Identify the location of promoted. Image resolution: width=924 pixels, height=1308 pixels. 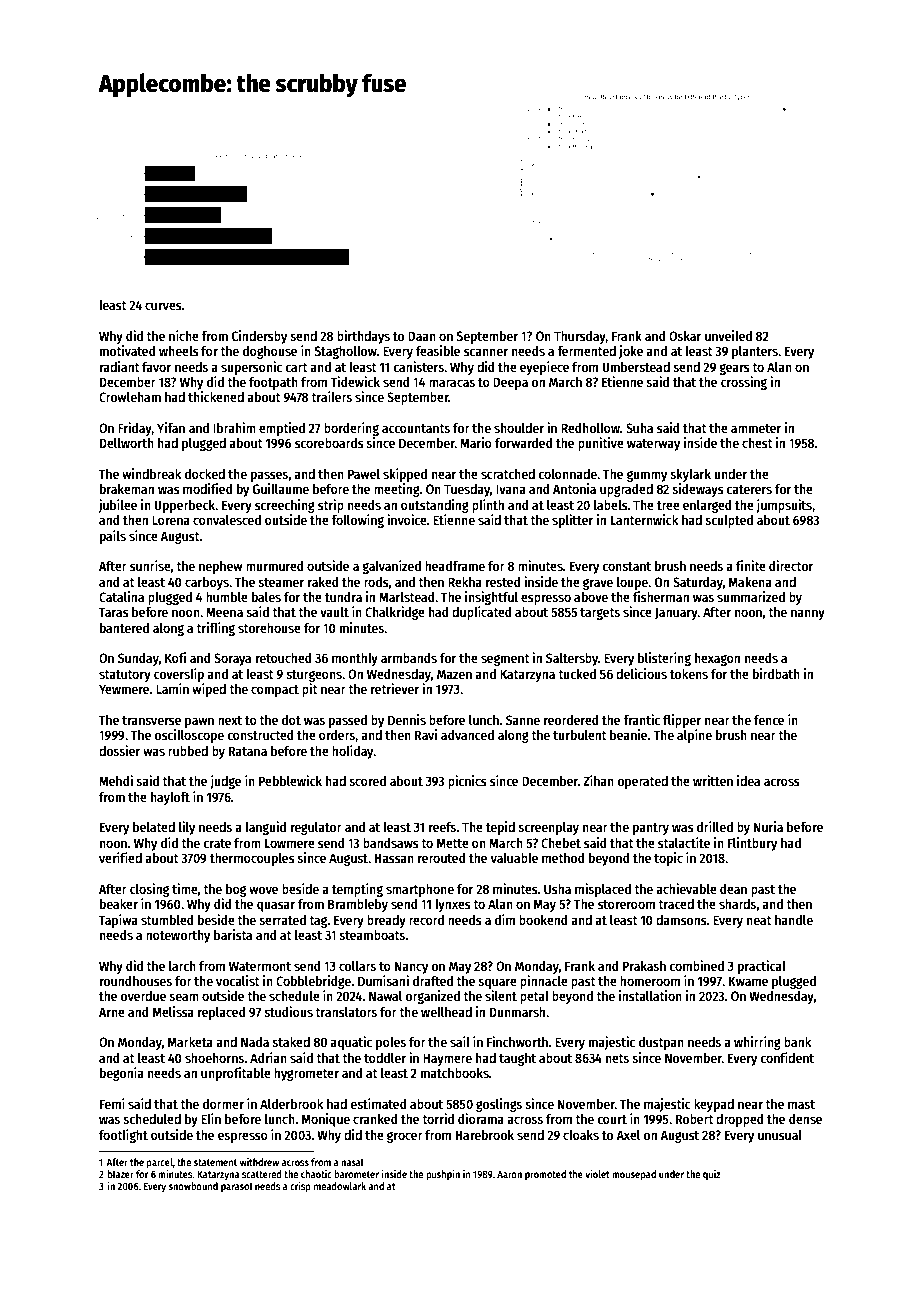
(545, 1175).
